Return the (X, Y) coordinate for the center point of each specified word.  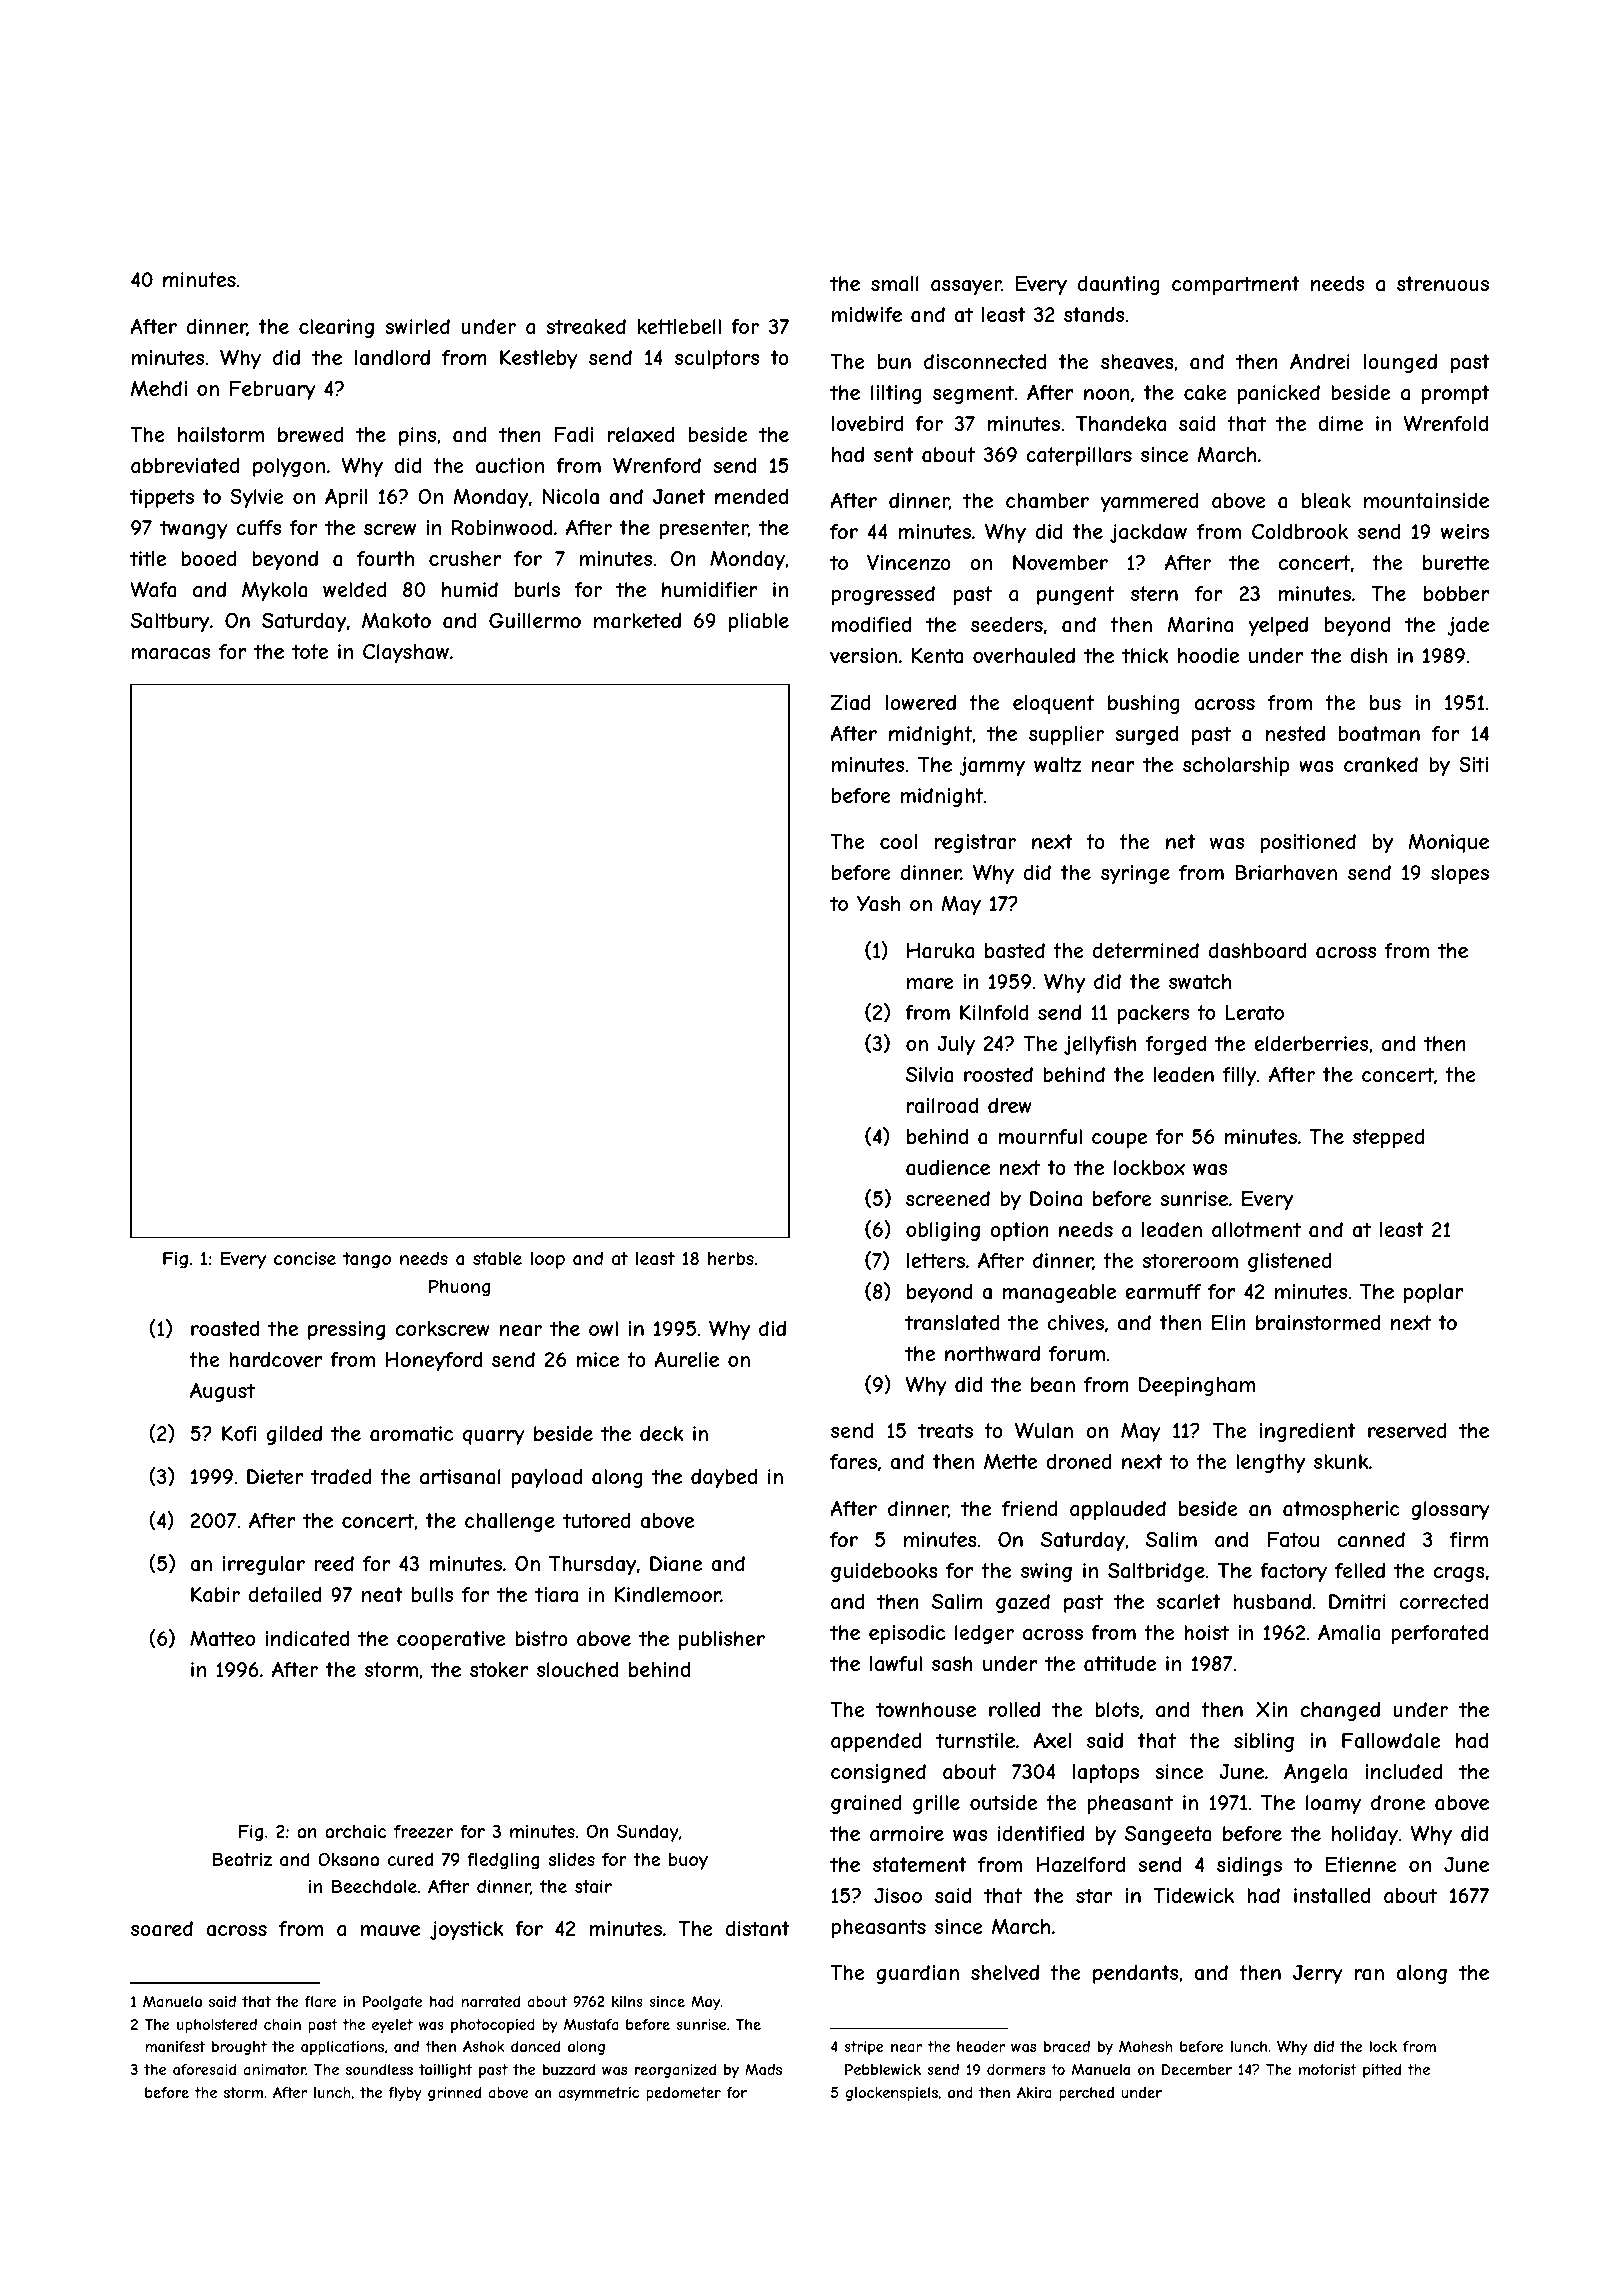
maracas (171, 654)
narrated (490, 2001)
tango (367, 1260)
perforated (1439, 1634)
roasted (225, 1329)
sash (952, 1664)
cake (1205, 393)
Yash (878, 904)
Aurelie (686, 1359)
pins (417, 436)
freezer (423, 1831)
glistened (1290, 1262)
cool (898, 841)
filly (1239, 1076)
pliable (759, 622)
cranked (1381, 765)
